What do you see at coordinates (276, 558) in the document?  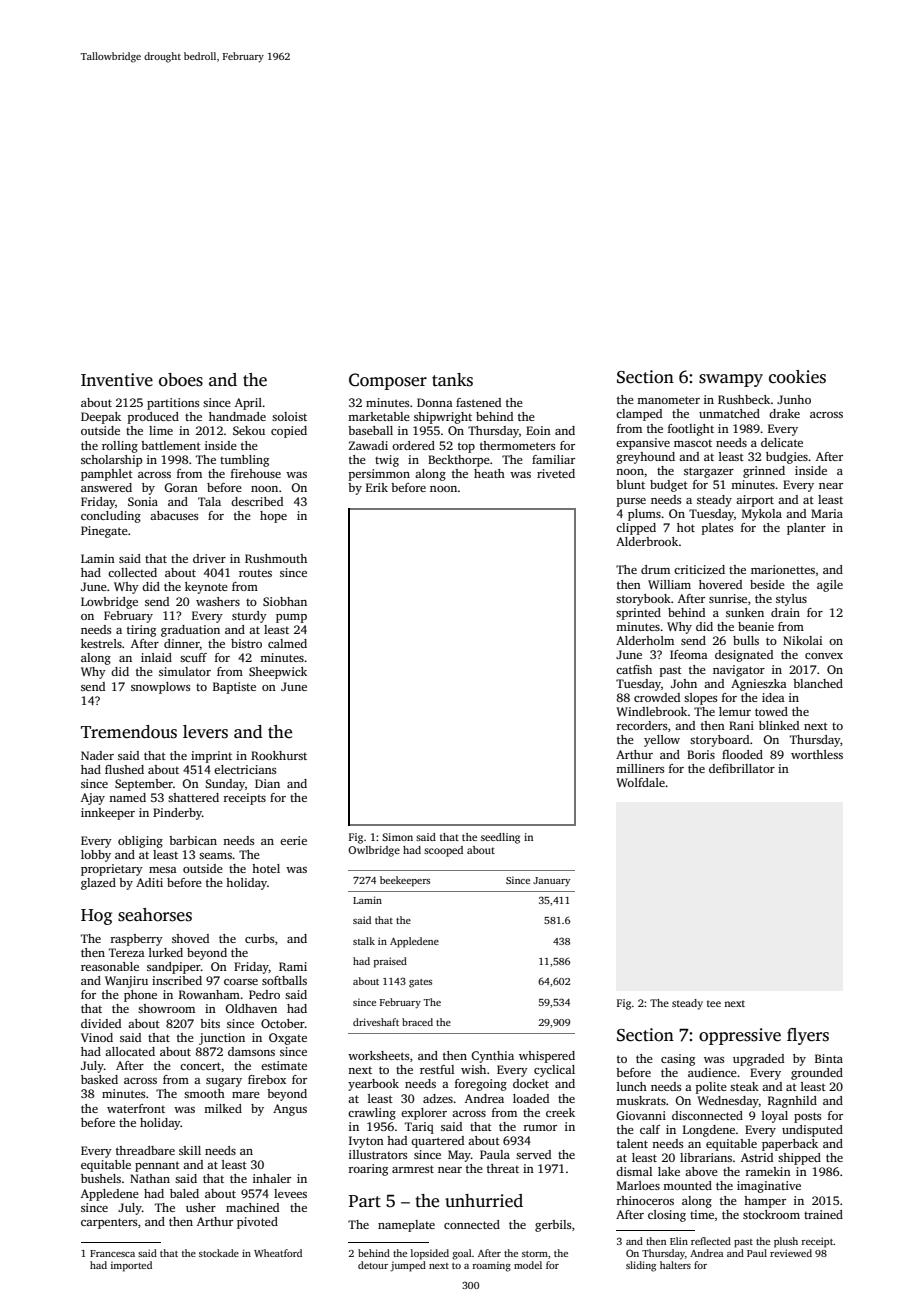 I see `Rushmouth` at bounding box center [276, 558].
